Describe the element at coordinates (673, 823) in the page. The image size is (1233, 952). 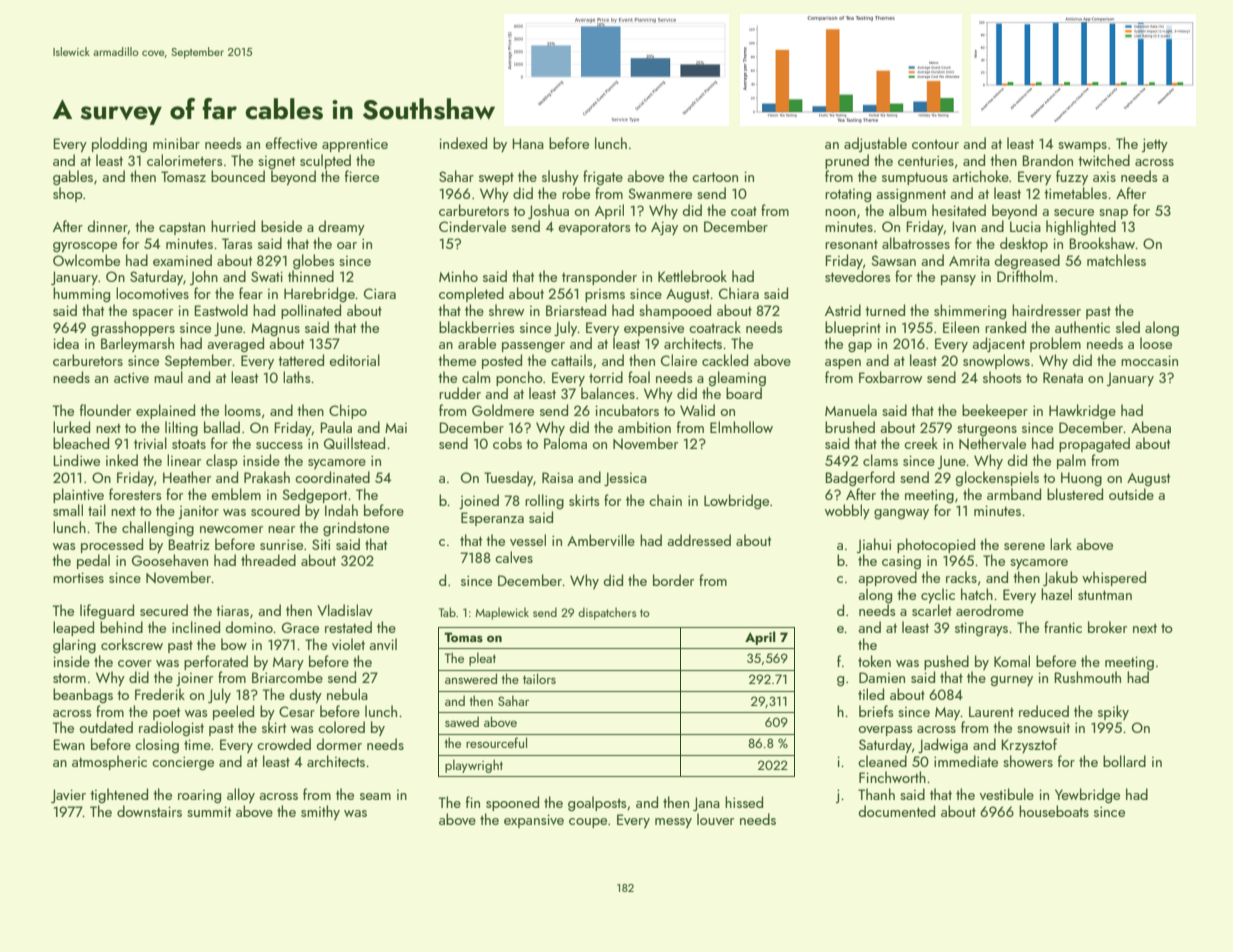
I see `messy` at that location.
